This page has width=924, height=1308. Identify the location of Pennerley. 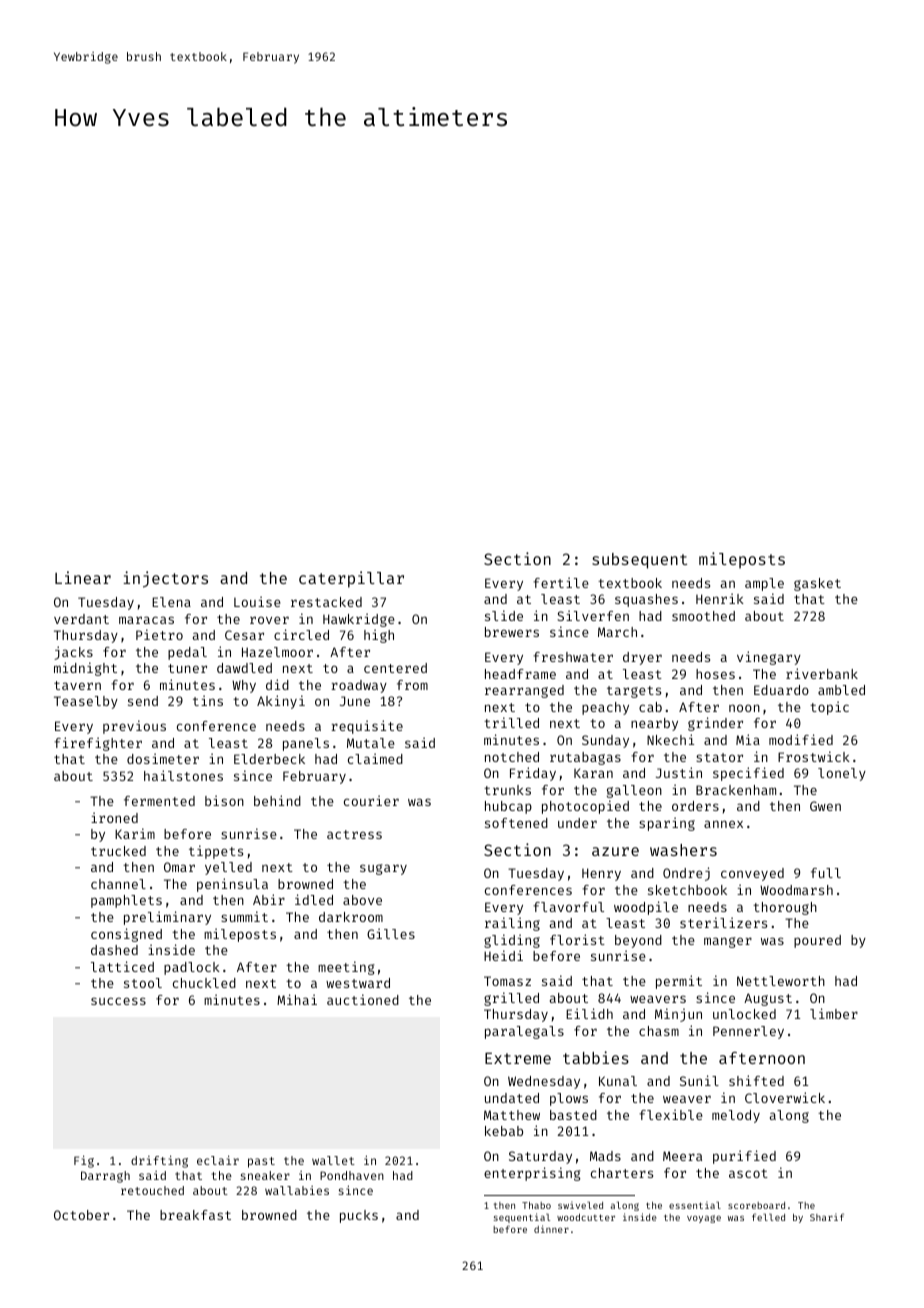
(748, 1032).
